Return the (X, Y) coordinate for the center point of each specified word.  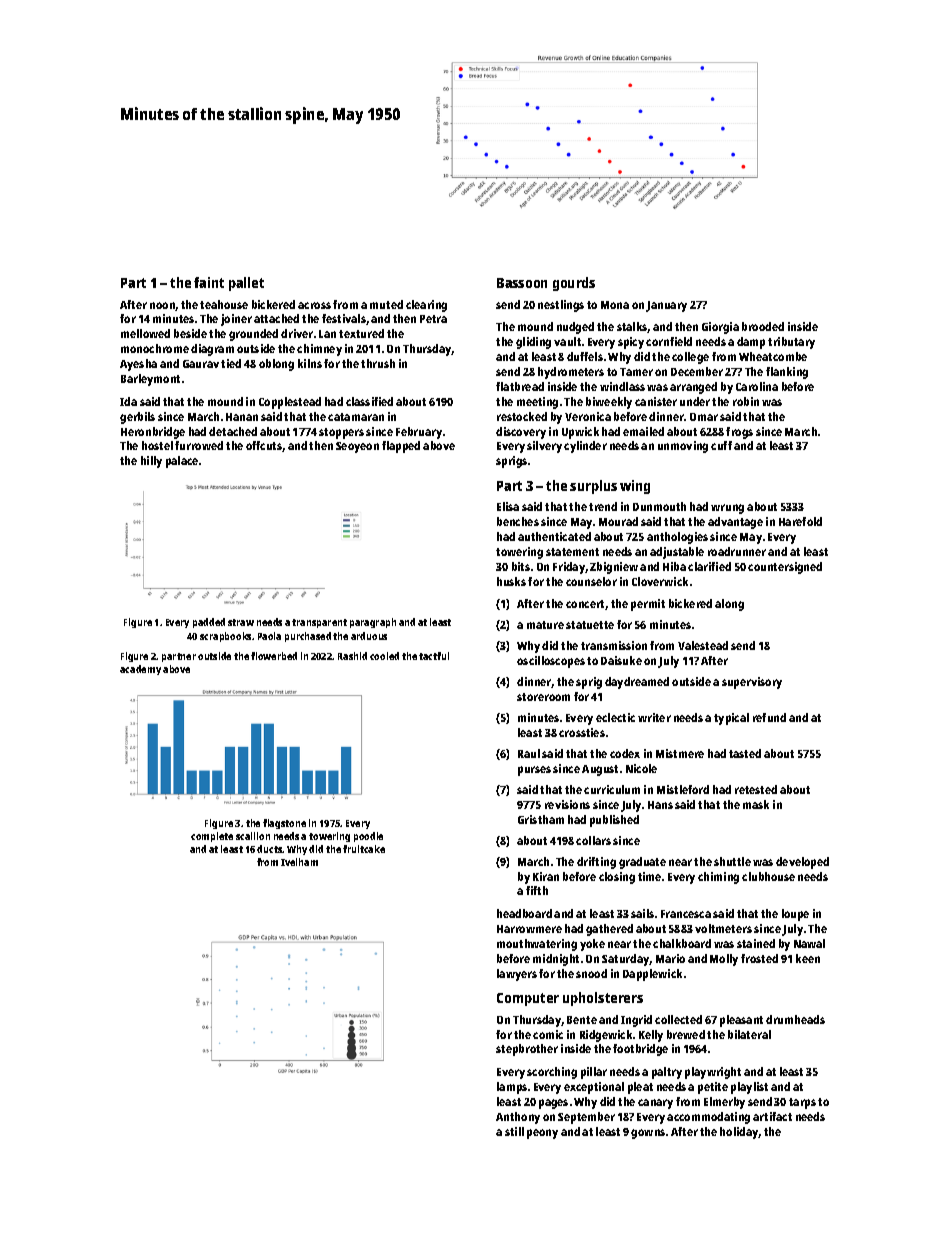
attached (276, 318)
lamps (512, 1088)
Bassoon (522, 283)
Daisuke (621, 660)
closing (617, 878)
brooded (763, 326)
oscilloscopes (551, 662)
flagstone (284, 824)
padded (209, 623)
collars (593, 840)
